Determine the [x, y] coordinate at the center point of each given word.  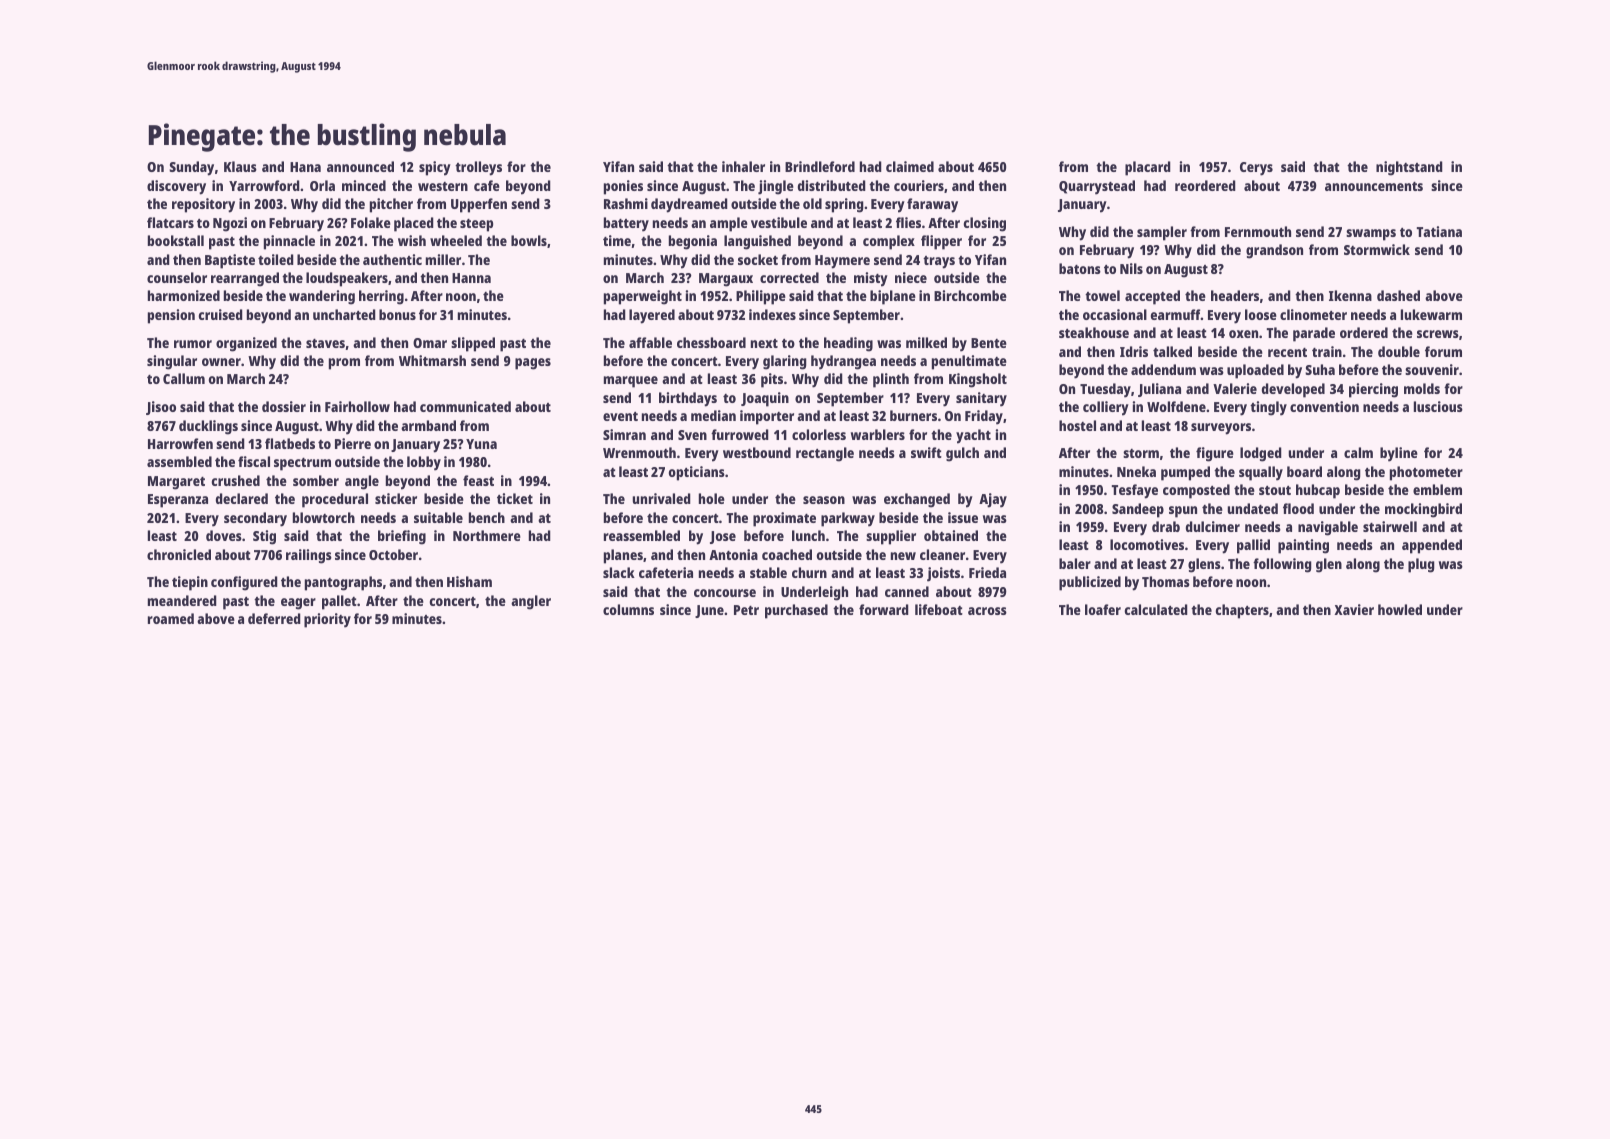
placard [1148, 168]
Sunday [191, 168]
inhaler [743, 166]
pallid [1253, 546]
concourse [725, 593]
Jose [723, 537]
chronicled [179, 554]
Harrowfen [180, 443]
